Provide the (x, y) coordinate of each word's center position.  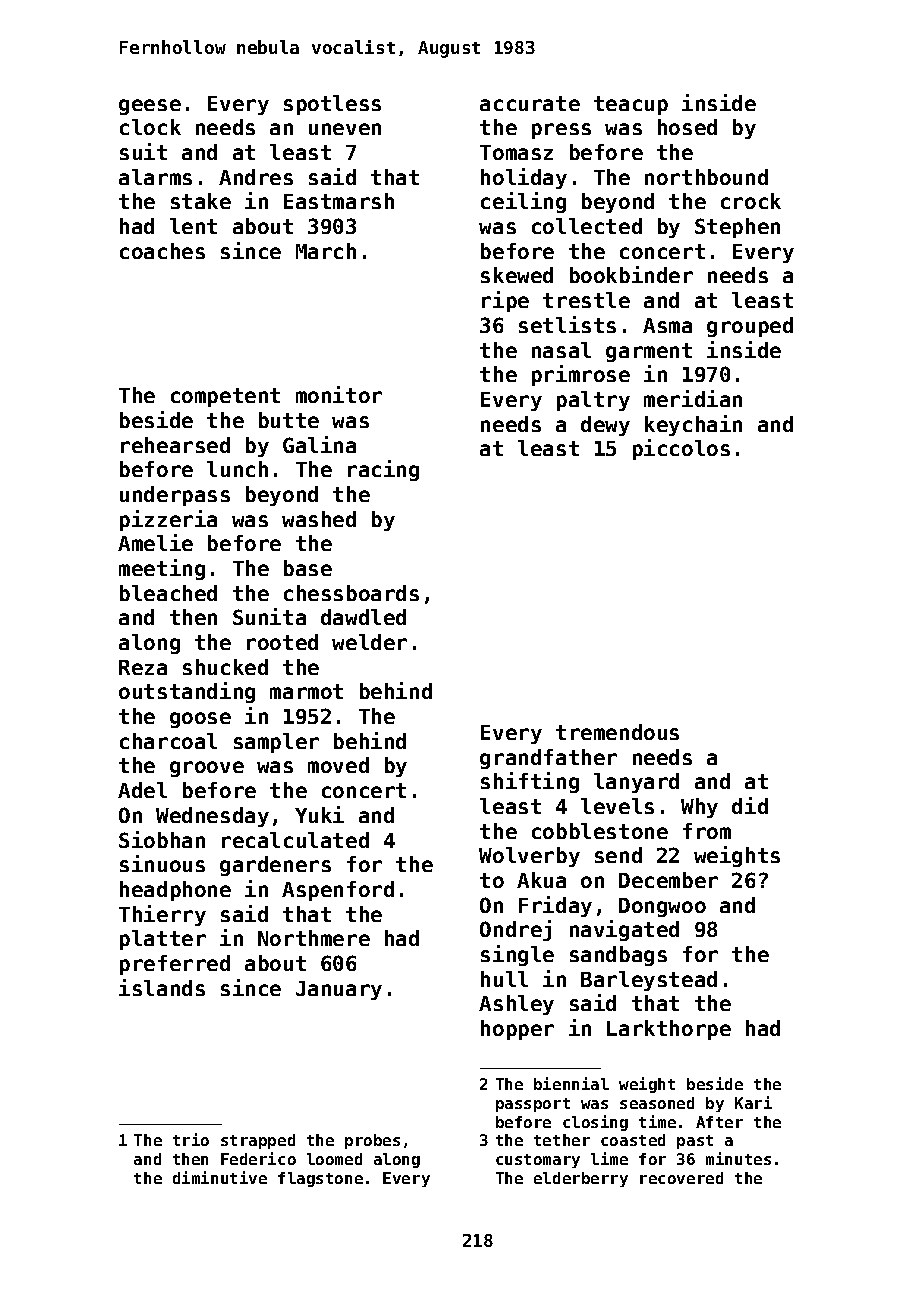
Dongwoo (662, 907)
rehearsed (175, 445)
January (339, 990)
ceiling (523, 202)
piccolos (681, 449)
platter (163, 940)
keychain (693, 425)
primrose (581, 375)
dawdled (363, 617)
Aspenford (338, 891)
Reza (143, 667)
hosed (687, 127)
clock (150, 127)
